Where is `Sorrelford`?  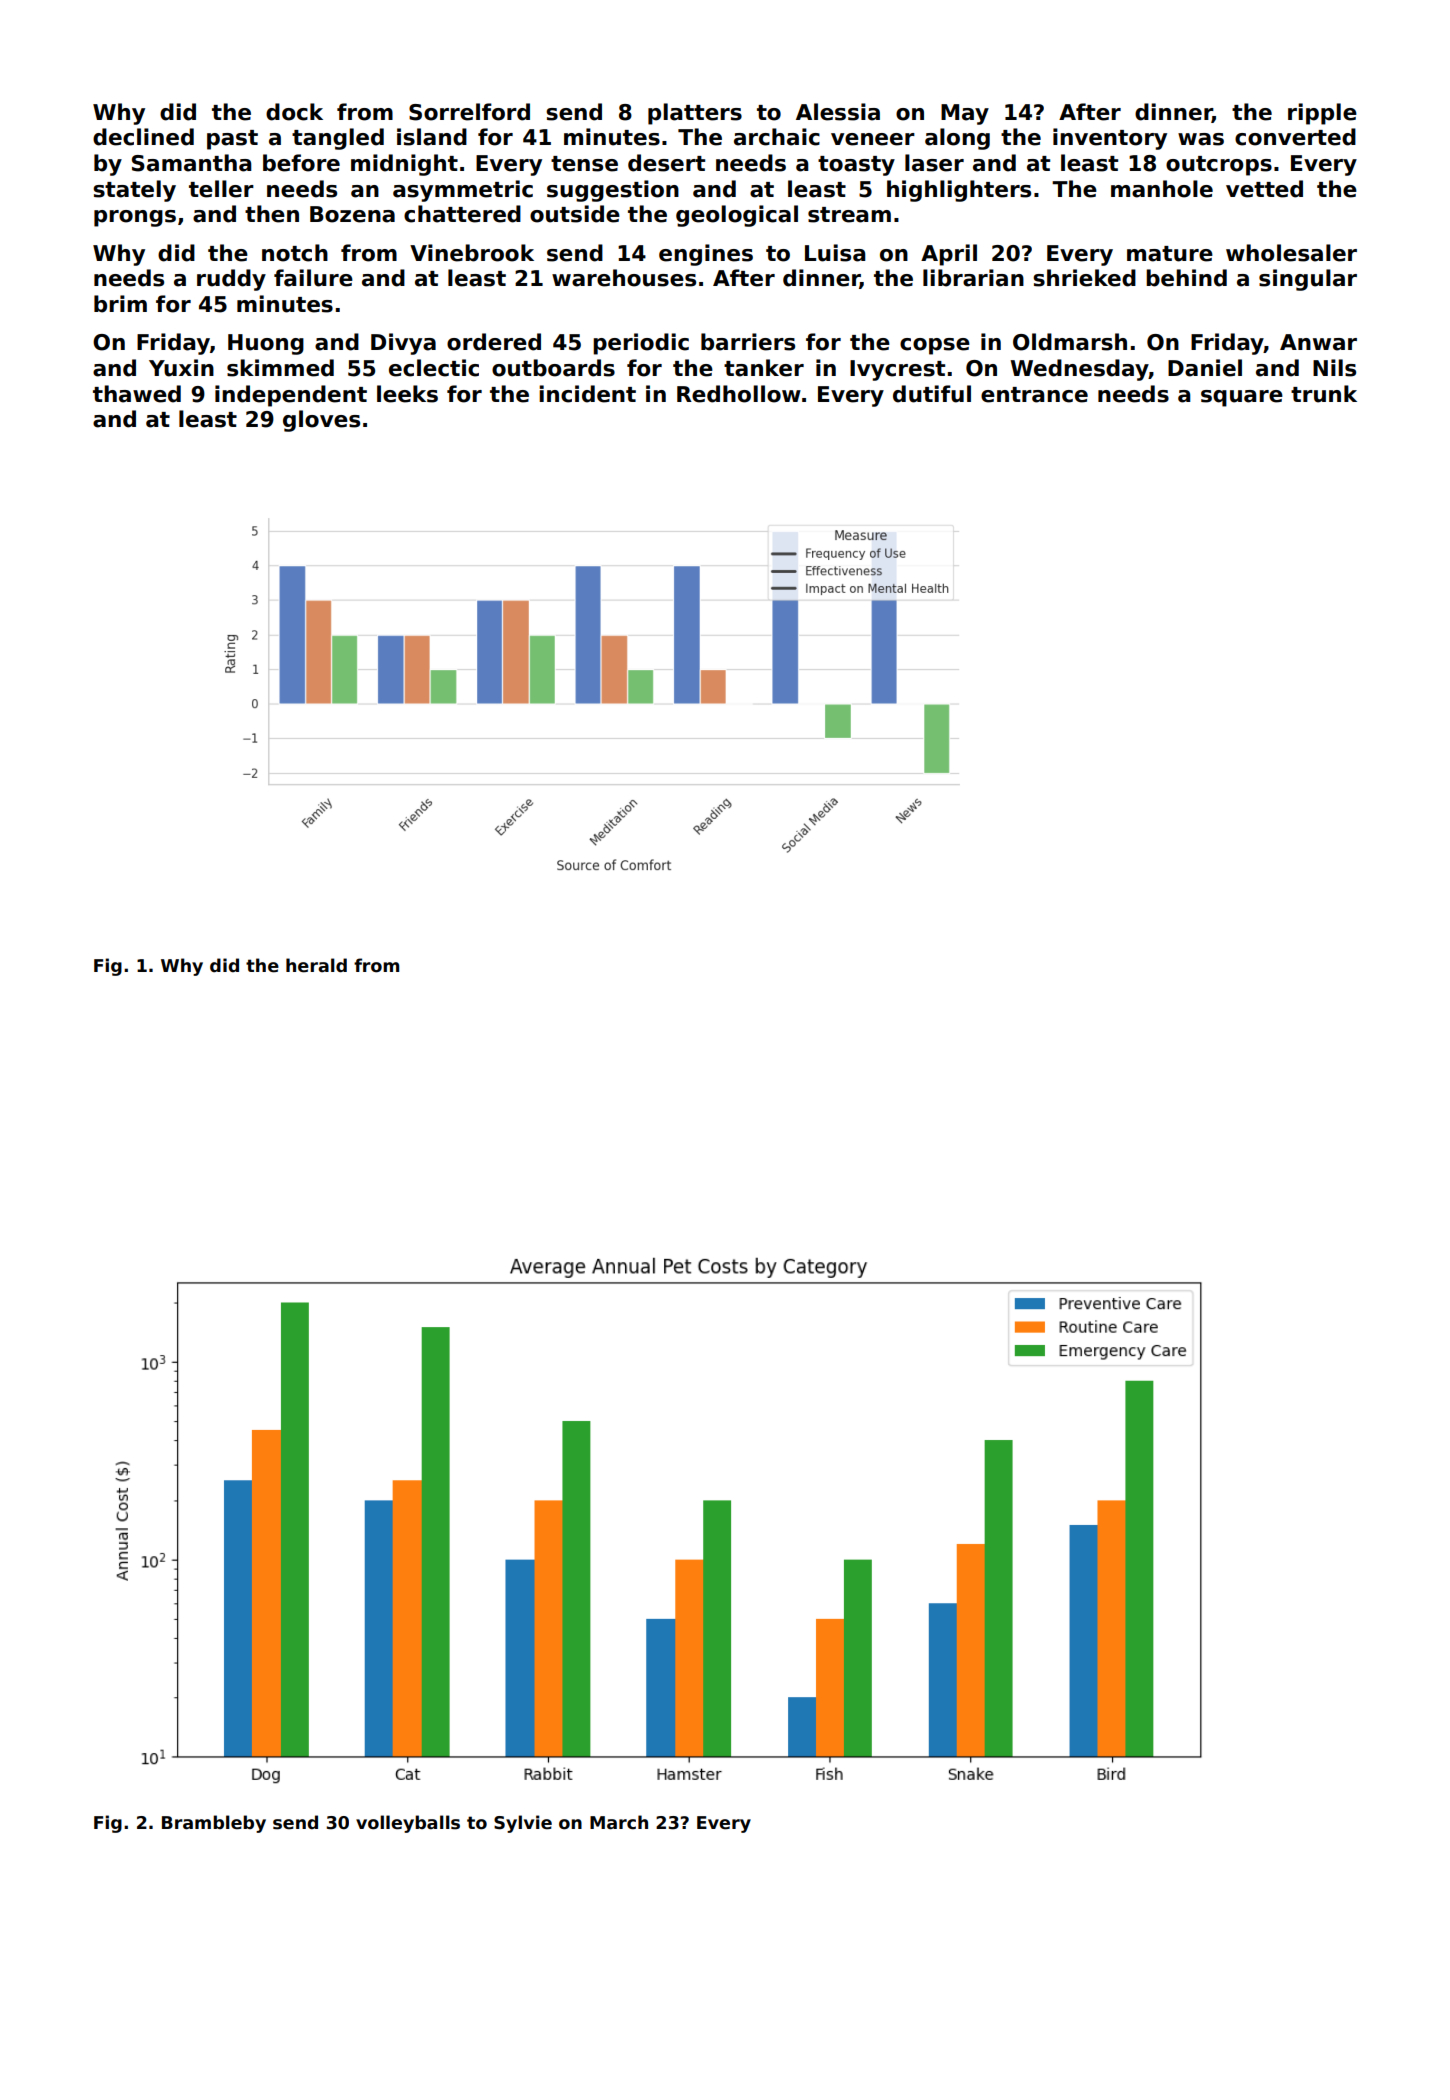 Sorrelford is located at coordinates (469, 112).
